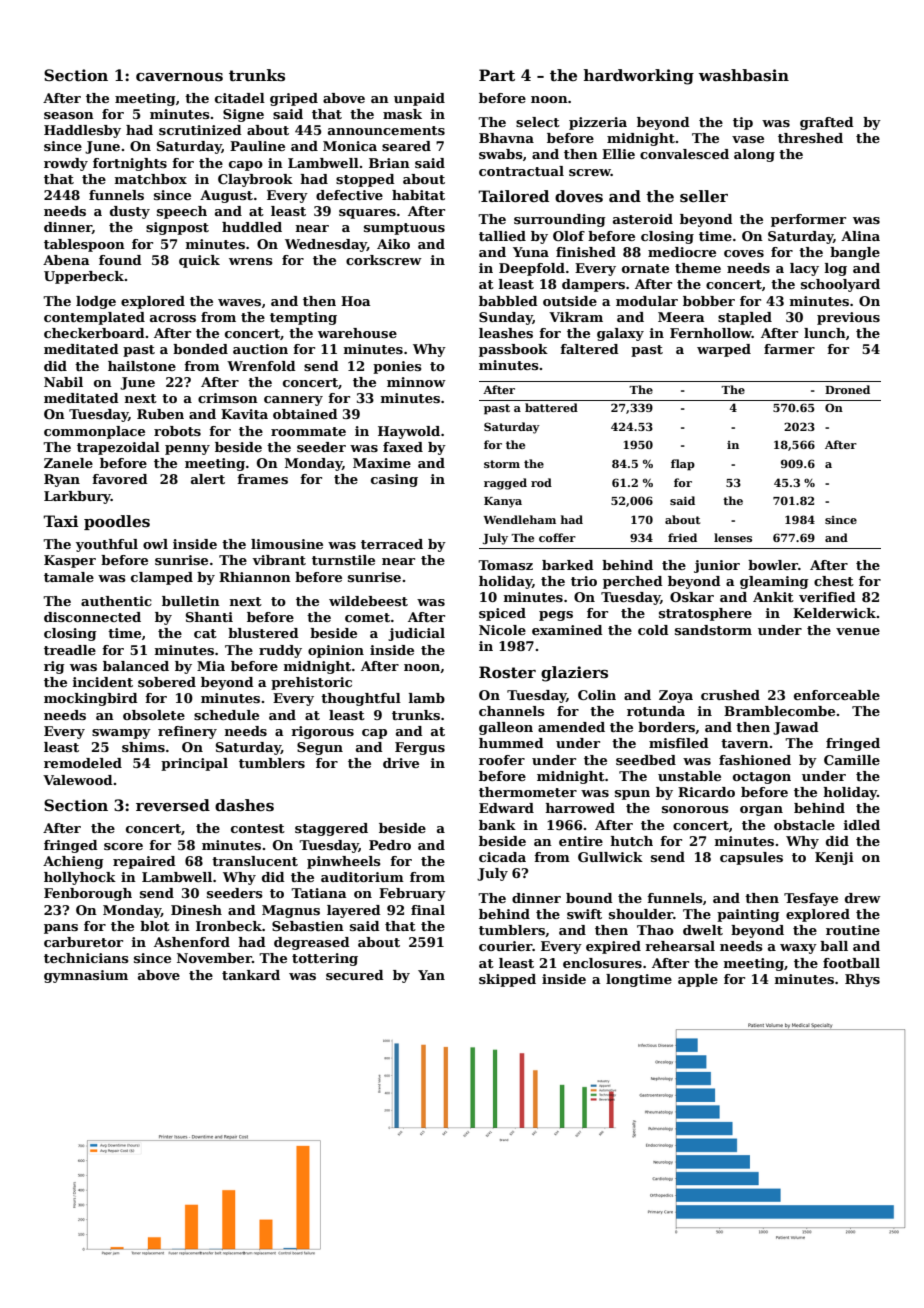  What do you see at coordinates (294, 99) in the page?
I see `griped` at bounding box center [294, 99].
